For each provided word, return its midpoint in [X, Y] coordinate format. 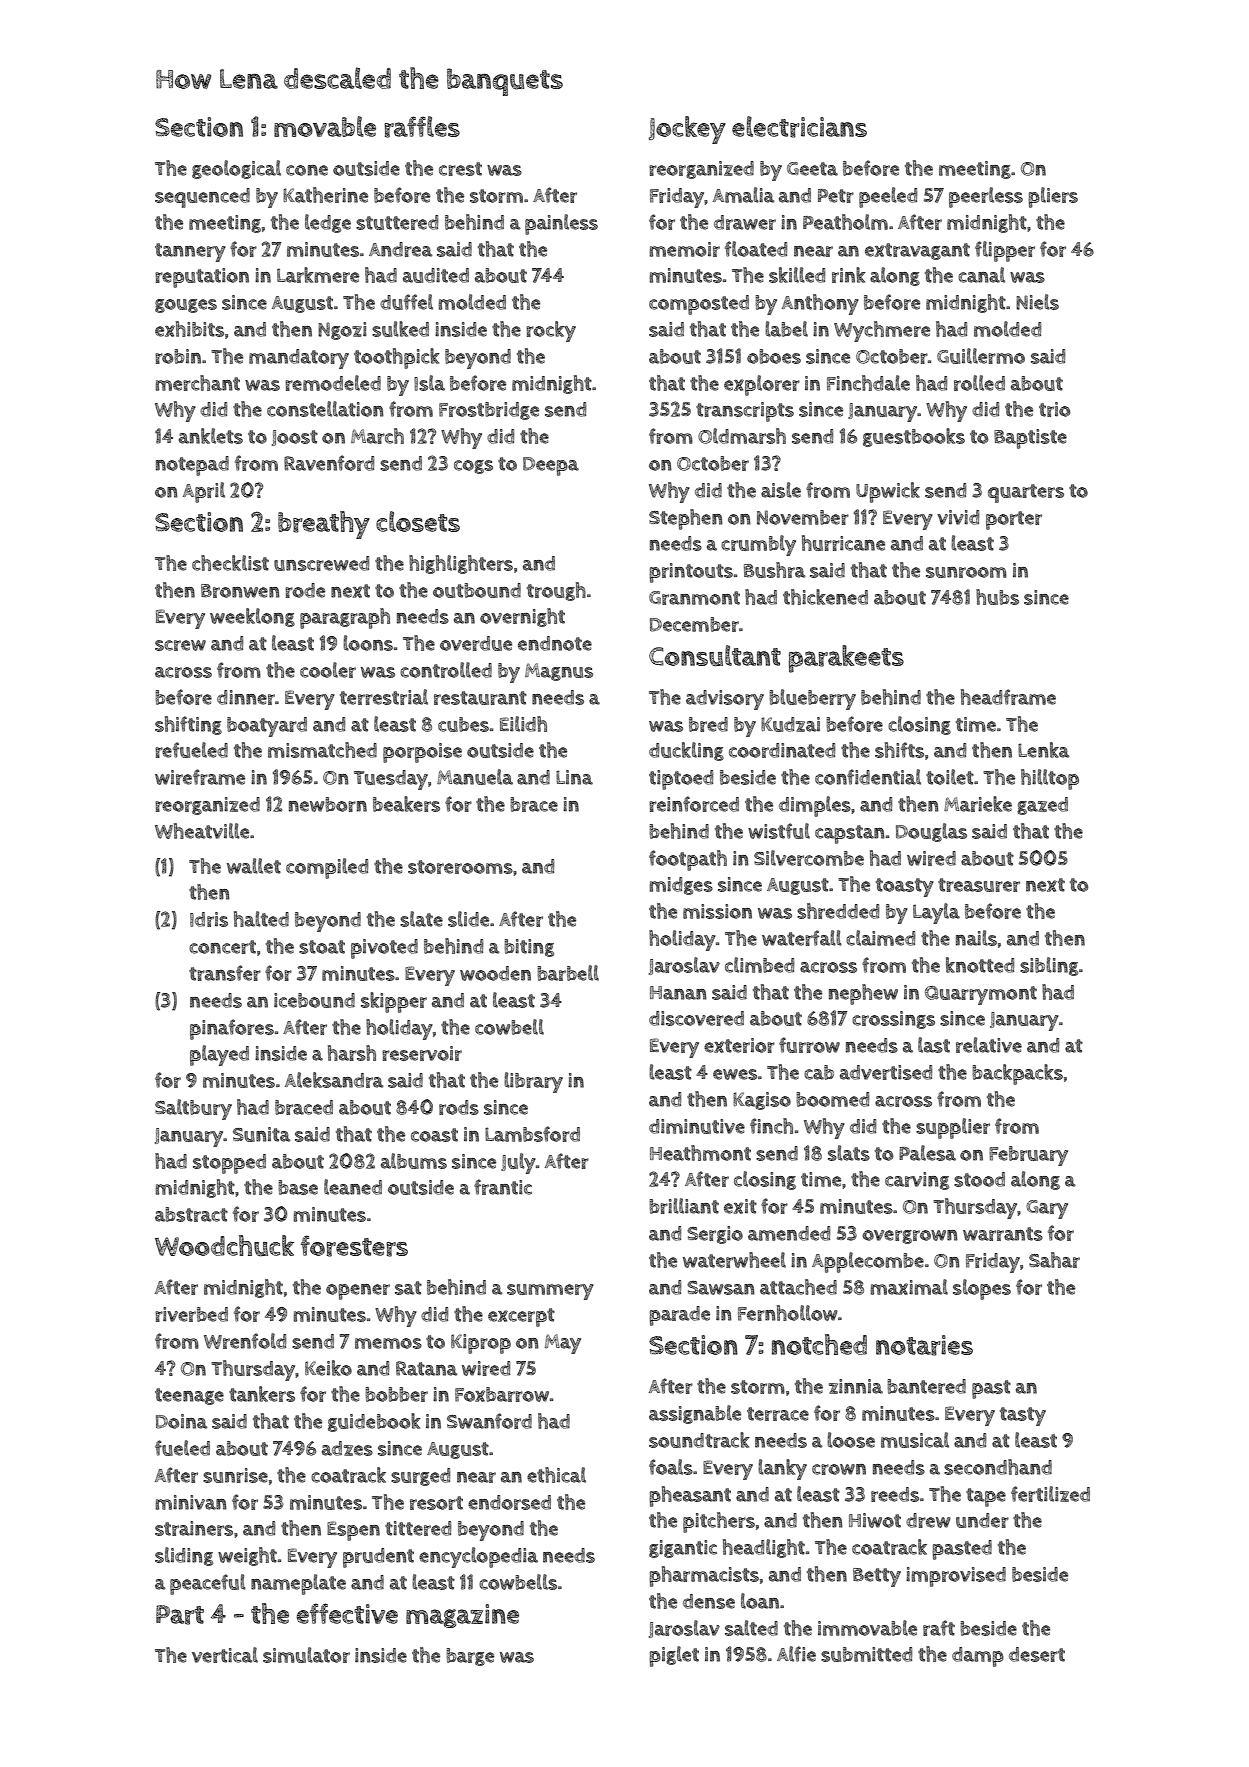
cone [307, 170]
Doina [182, 1421]
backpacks [1017, 1074]
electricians [799, 127]
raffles [422, 127]
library [533, 1082]
